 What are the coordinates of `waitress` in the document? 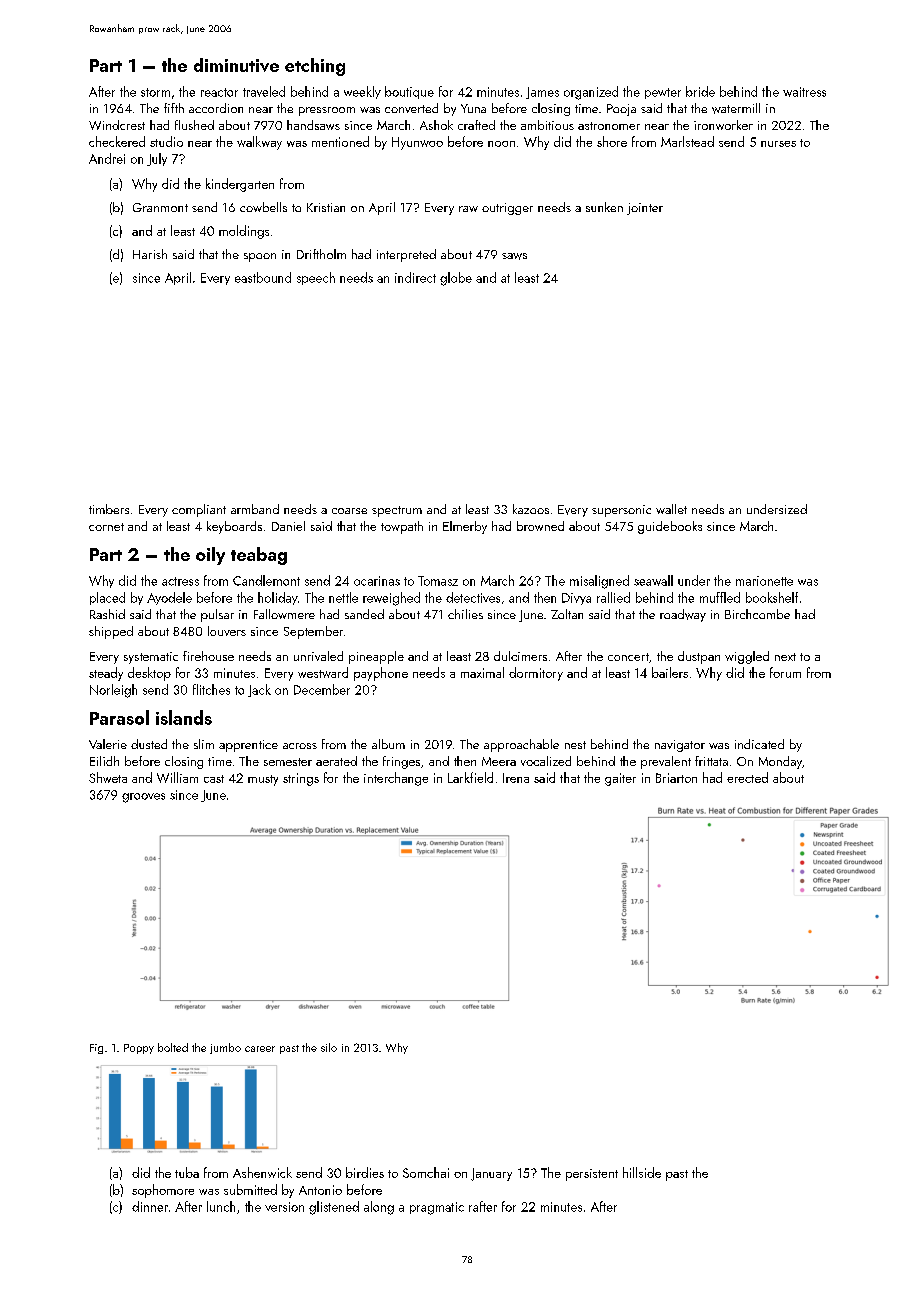 It's located at (804, 92).
